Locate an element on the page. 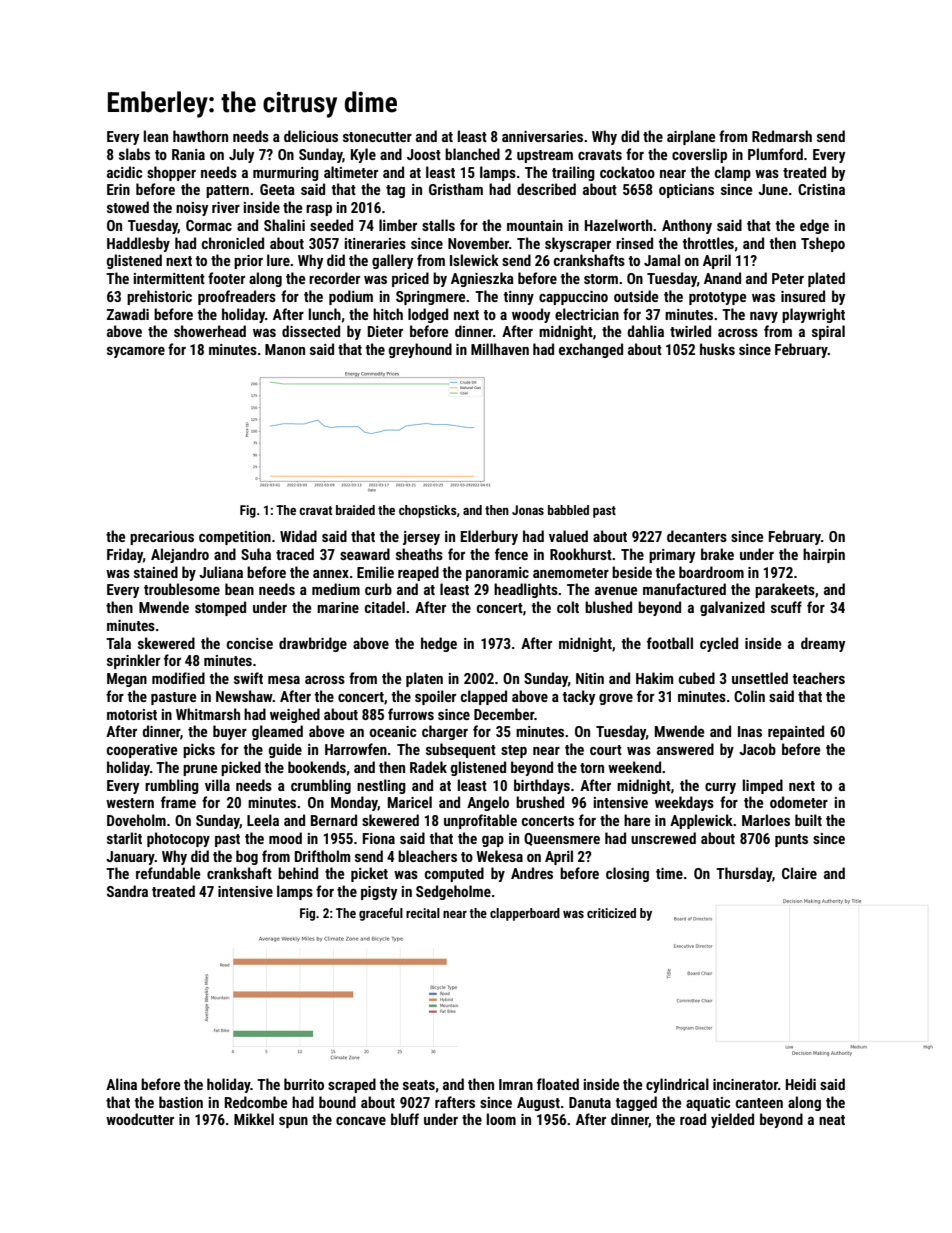 The image size is (952, 1233). Rania is located at coordinates (188, 154).
